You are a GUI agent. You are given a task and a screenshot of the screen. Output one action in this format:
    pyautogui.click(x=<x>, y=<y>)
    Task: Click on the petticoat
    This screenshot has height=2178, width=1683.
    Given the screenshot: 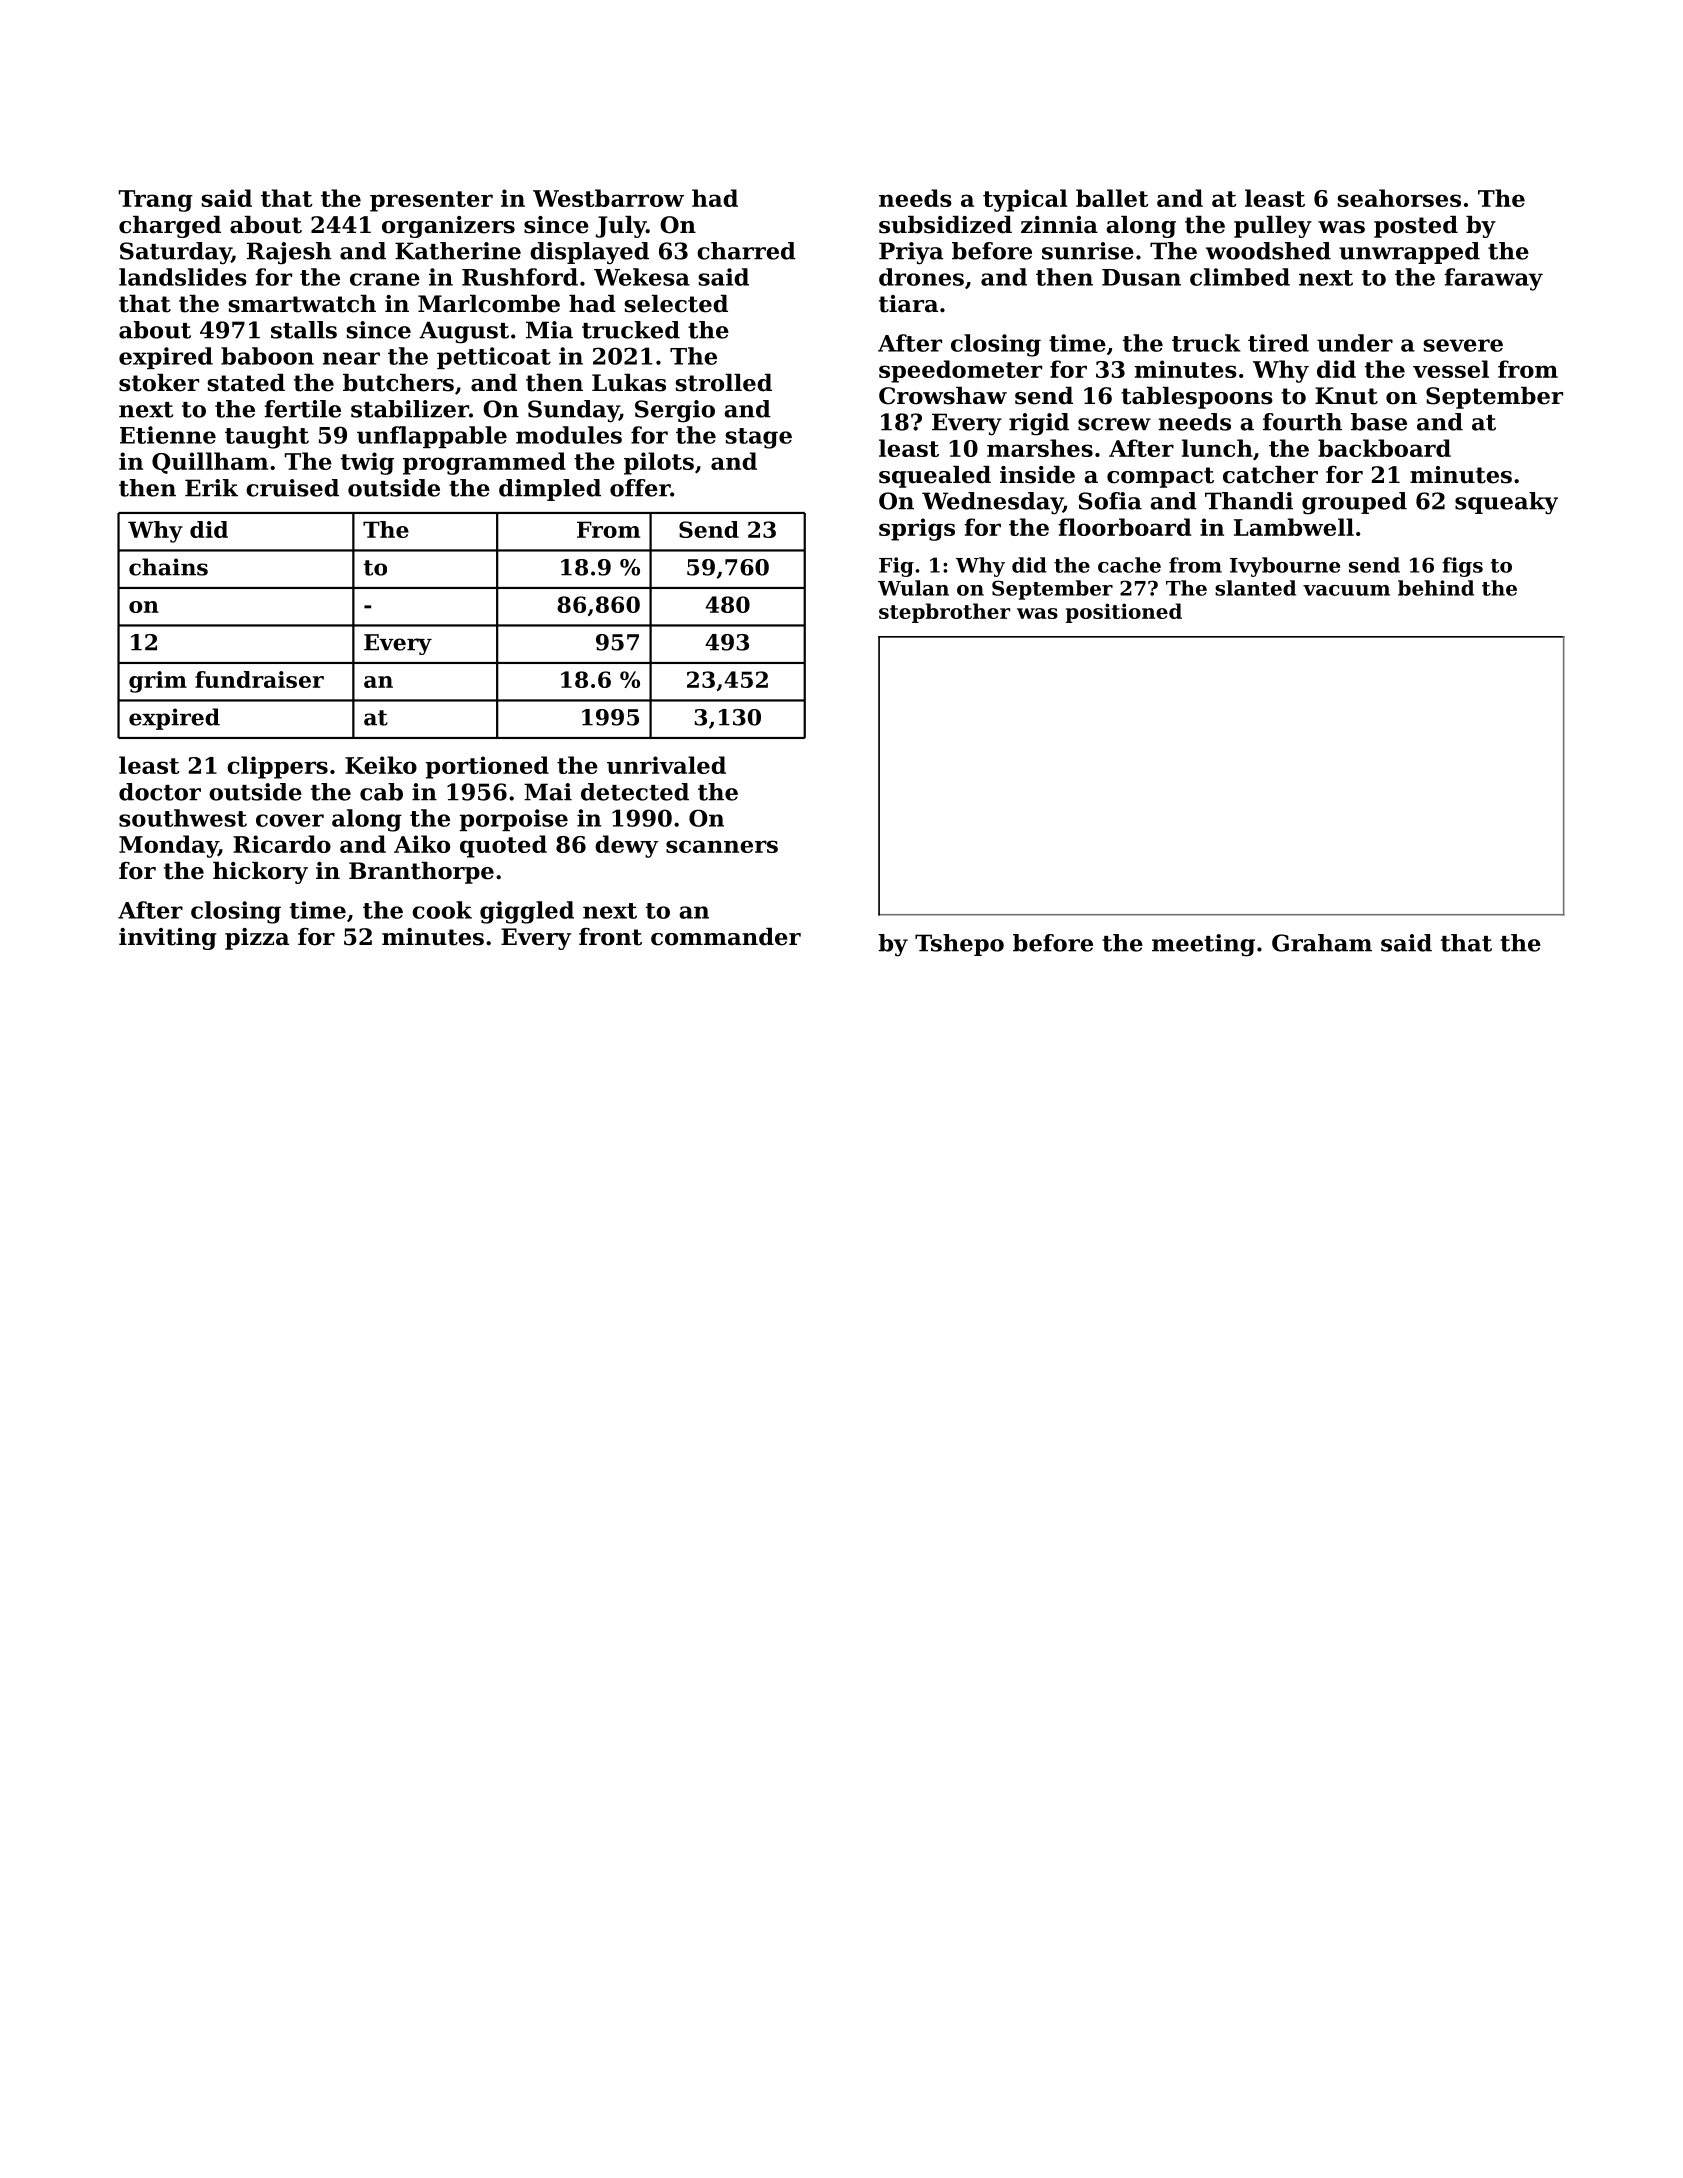 What is the action you would take?
    pyautogui.click(x=494, y=358)
